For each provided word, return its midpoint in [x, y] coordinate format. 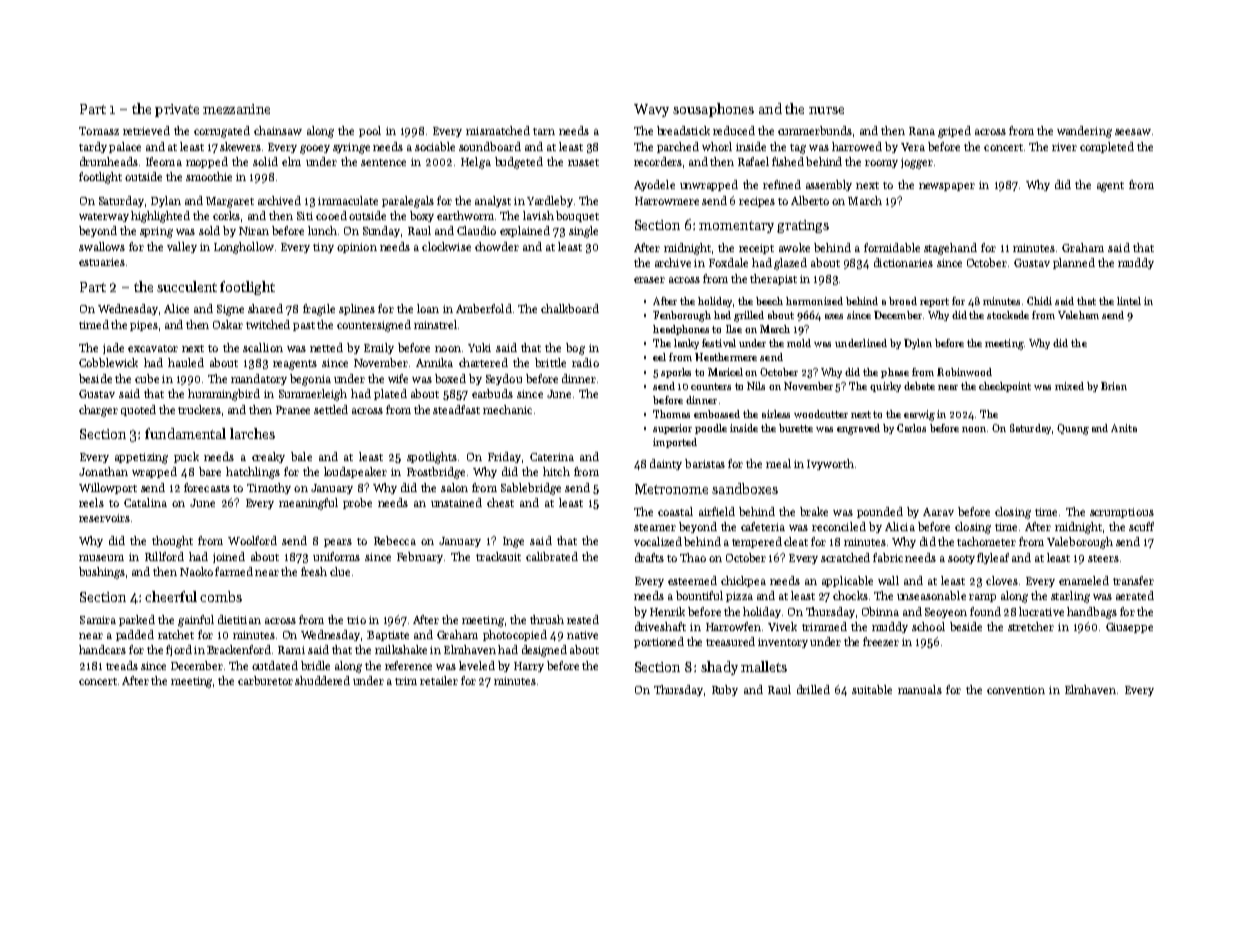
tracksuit [498, 556]
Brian [1114, 386]
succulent [187, 286]
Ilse [734, 329]
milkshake [401, 649]
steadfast [456, 409]
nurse [826, 110]
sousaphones [713, 110]
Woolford [252, 540]
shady [719, 668]
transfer [1133, 580]
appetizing [141, 458]
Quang [1073, 429]
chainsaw [278, 130]
